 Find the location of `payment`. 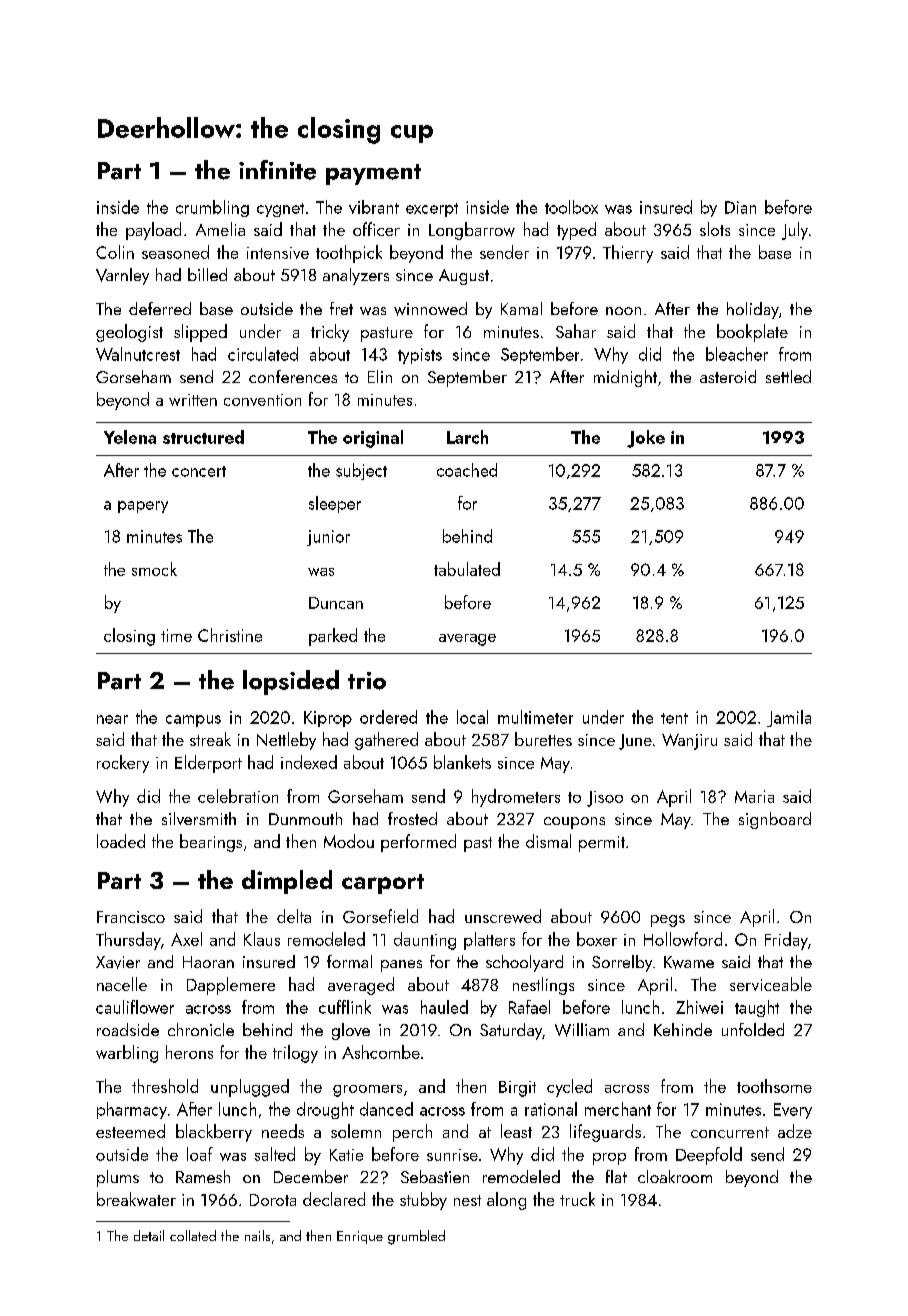

payment is located at coordinates (373, 174).
